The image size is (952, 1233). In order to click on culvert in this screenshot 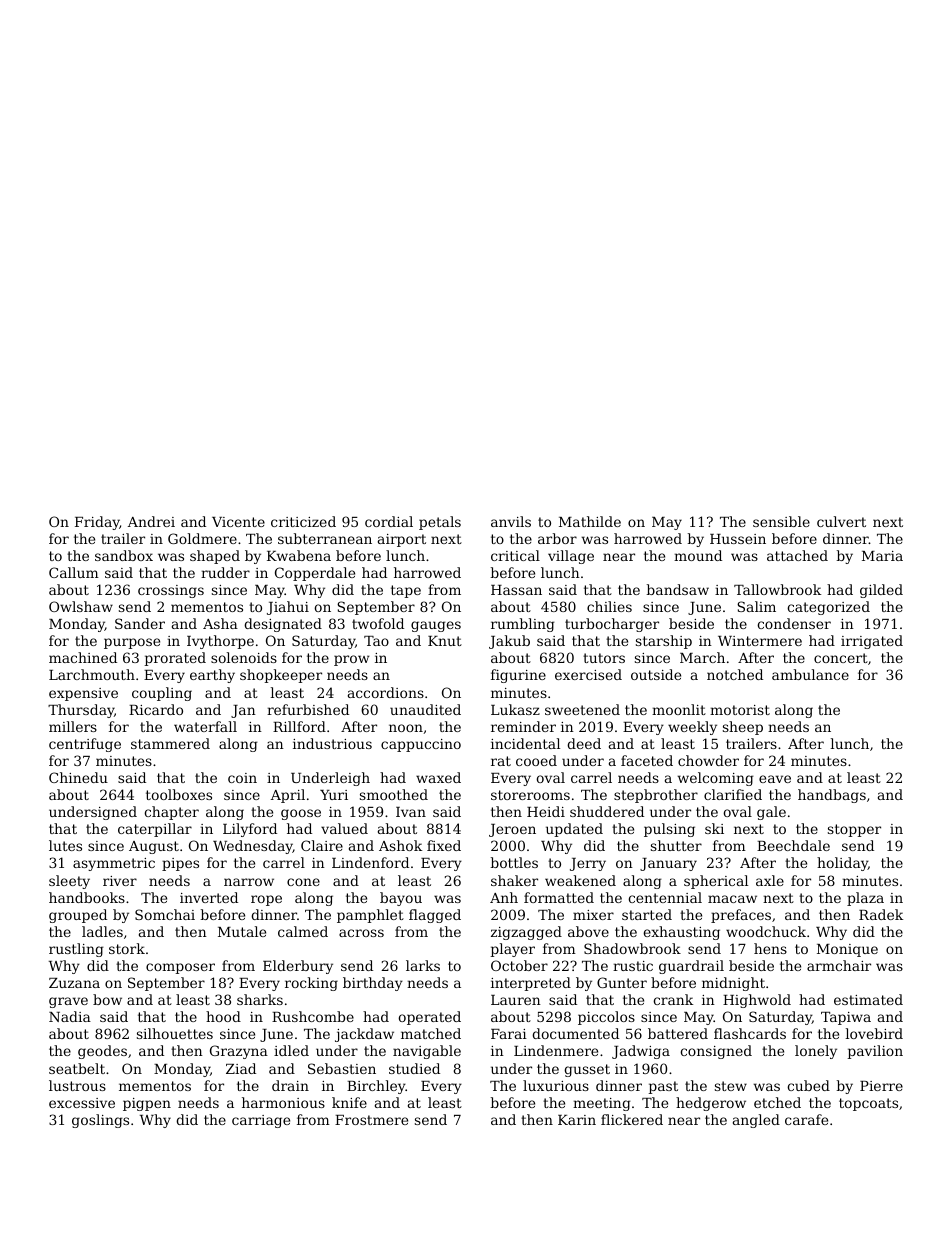, I will do `click(841, 521)`.
